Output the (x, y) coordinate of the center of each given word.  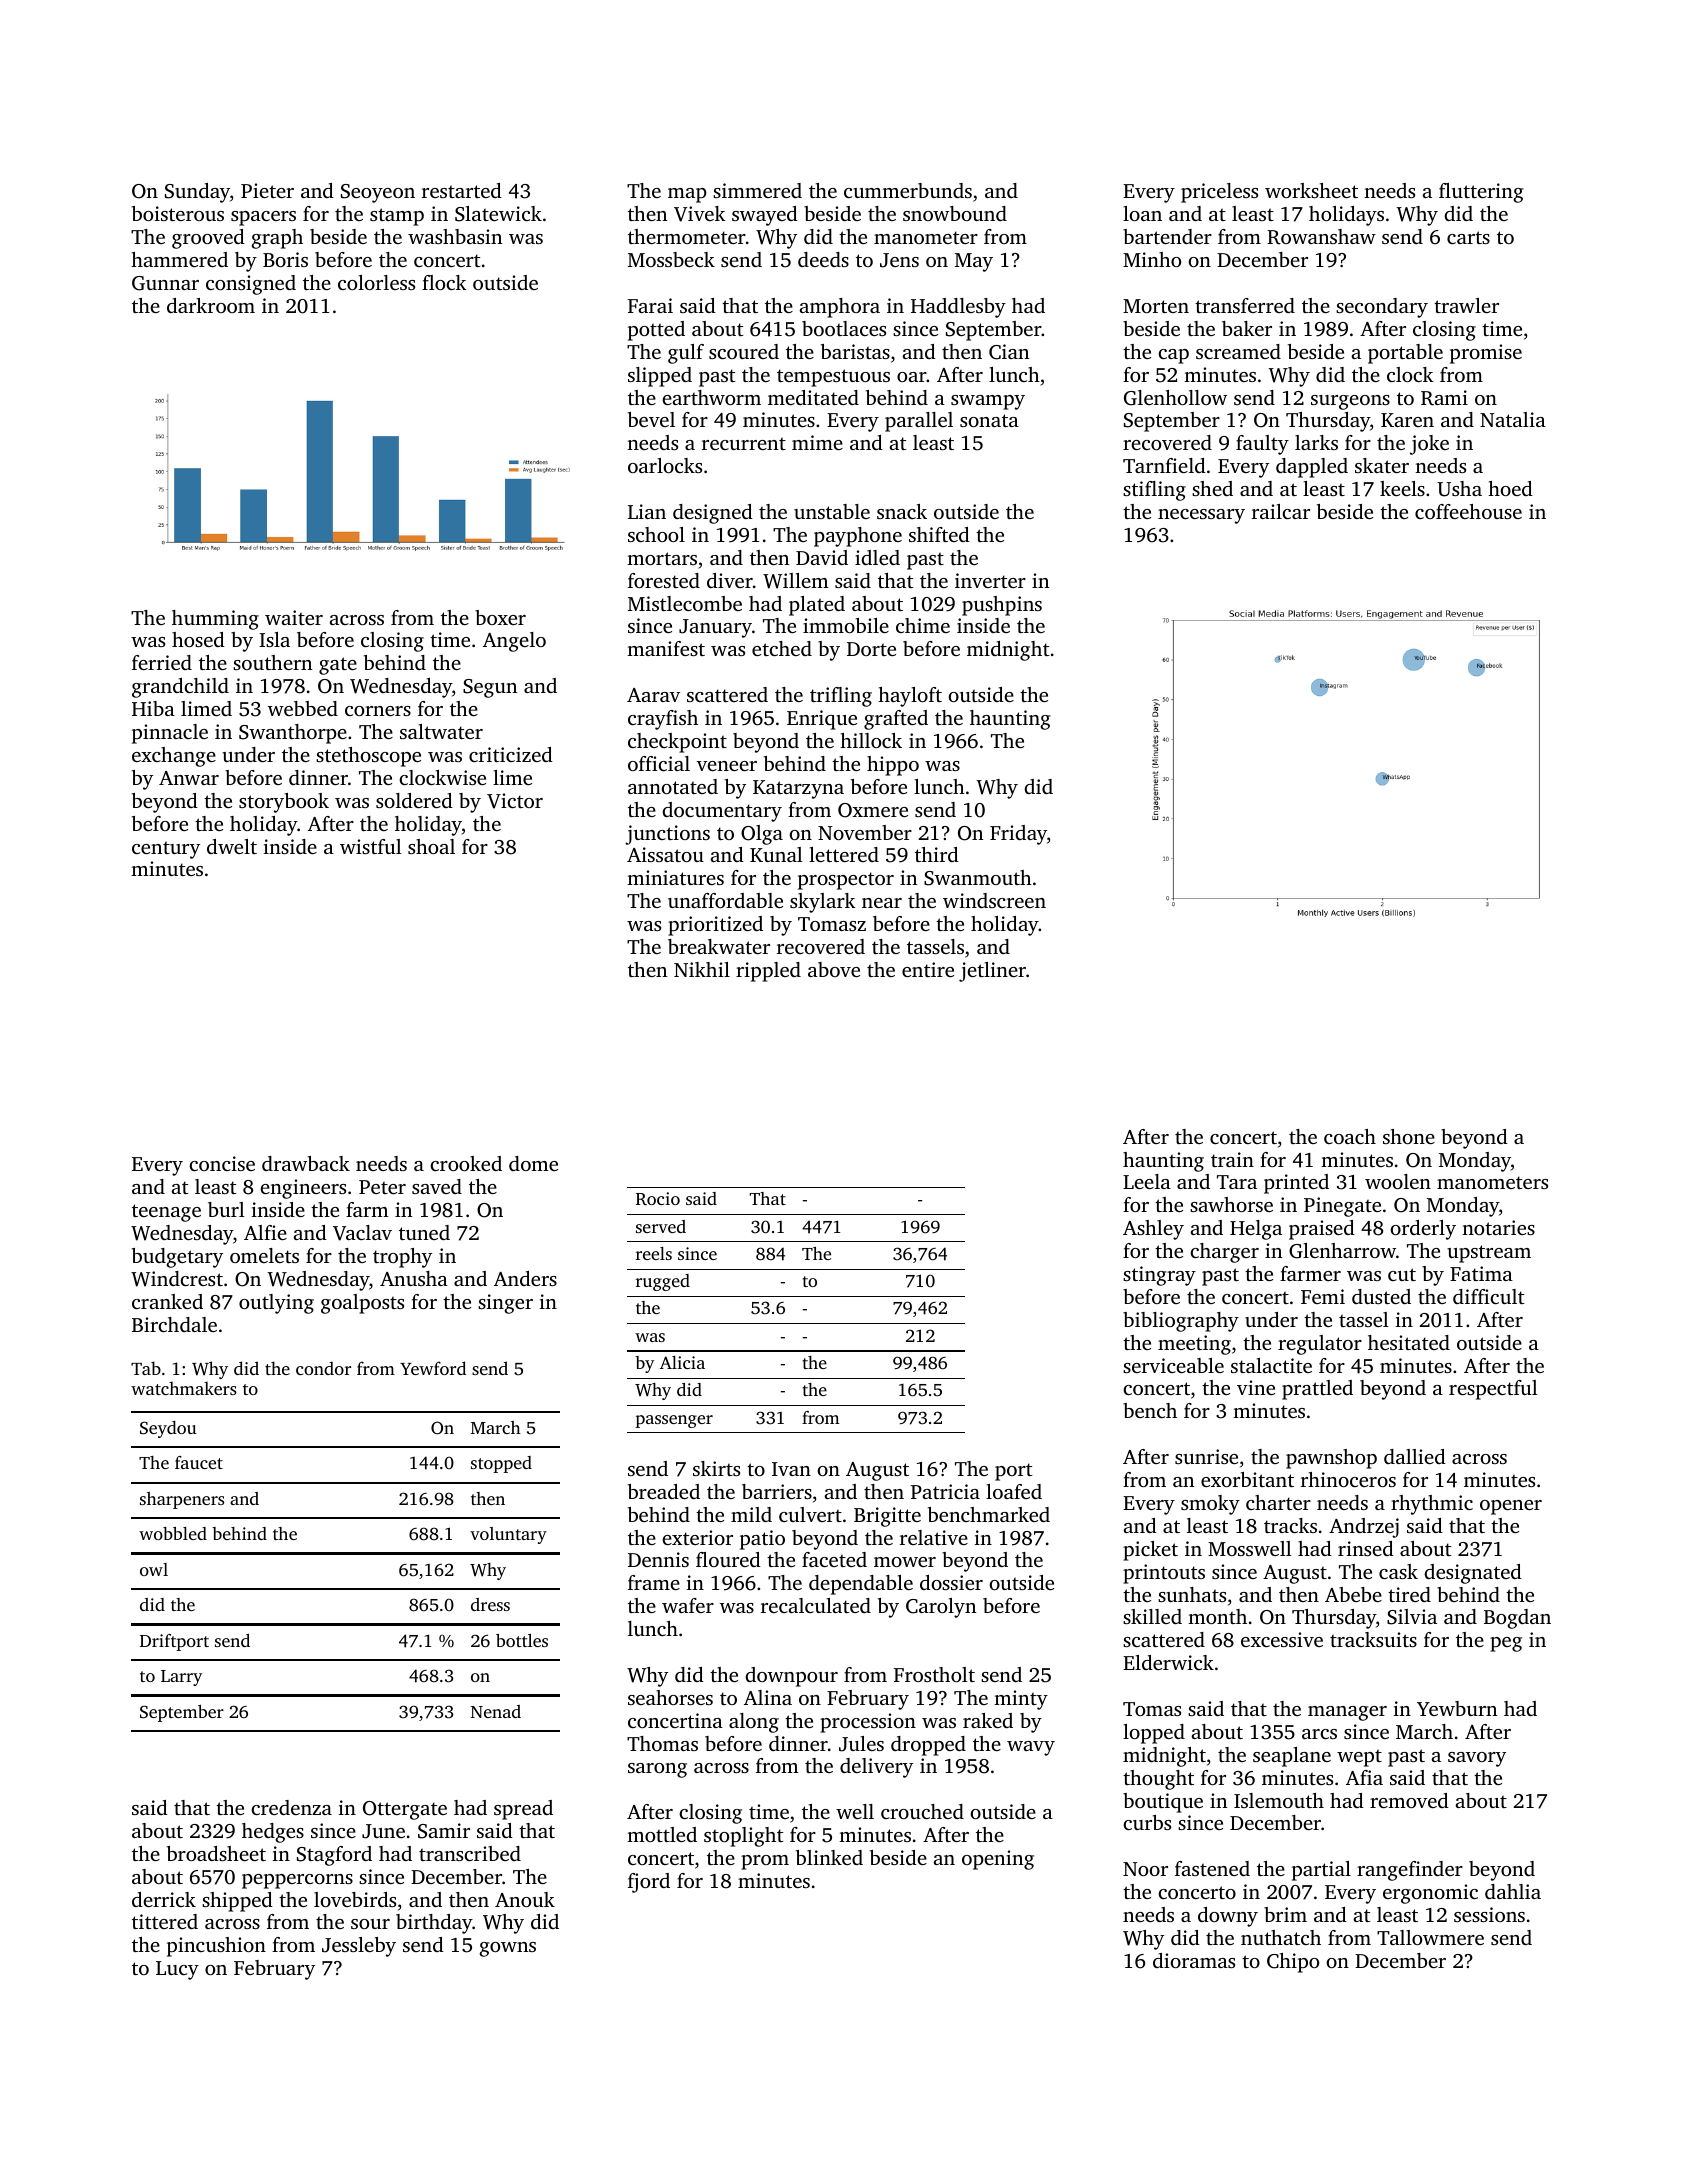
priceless (1219, 193)
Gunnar (165, 283)
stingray (1159, 1276)
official (659, 763)
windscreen (994, 900)
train (1232, 1159)
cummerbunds (908, 190)
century (166, 850)
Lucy (177, 1970)
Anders (525, 1278)
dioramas (1194, 1960)
